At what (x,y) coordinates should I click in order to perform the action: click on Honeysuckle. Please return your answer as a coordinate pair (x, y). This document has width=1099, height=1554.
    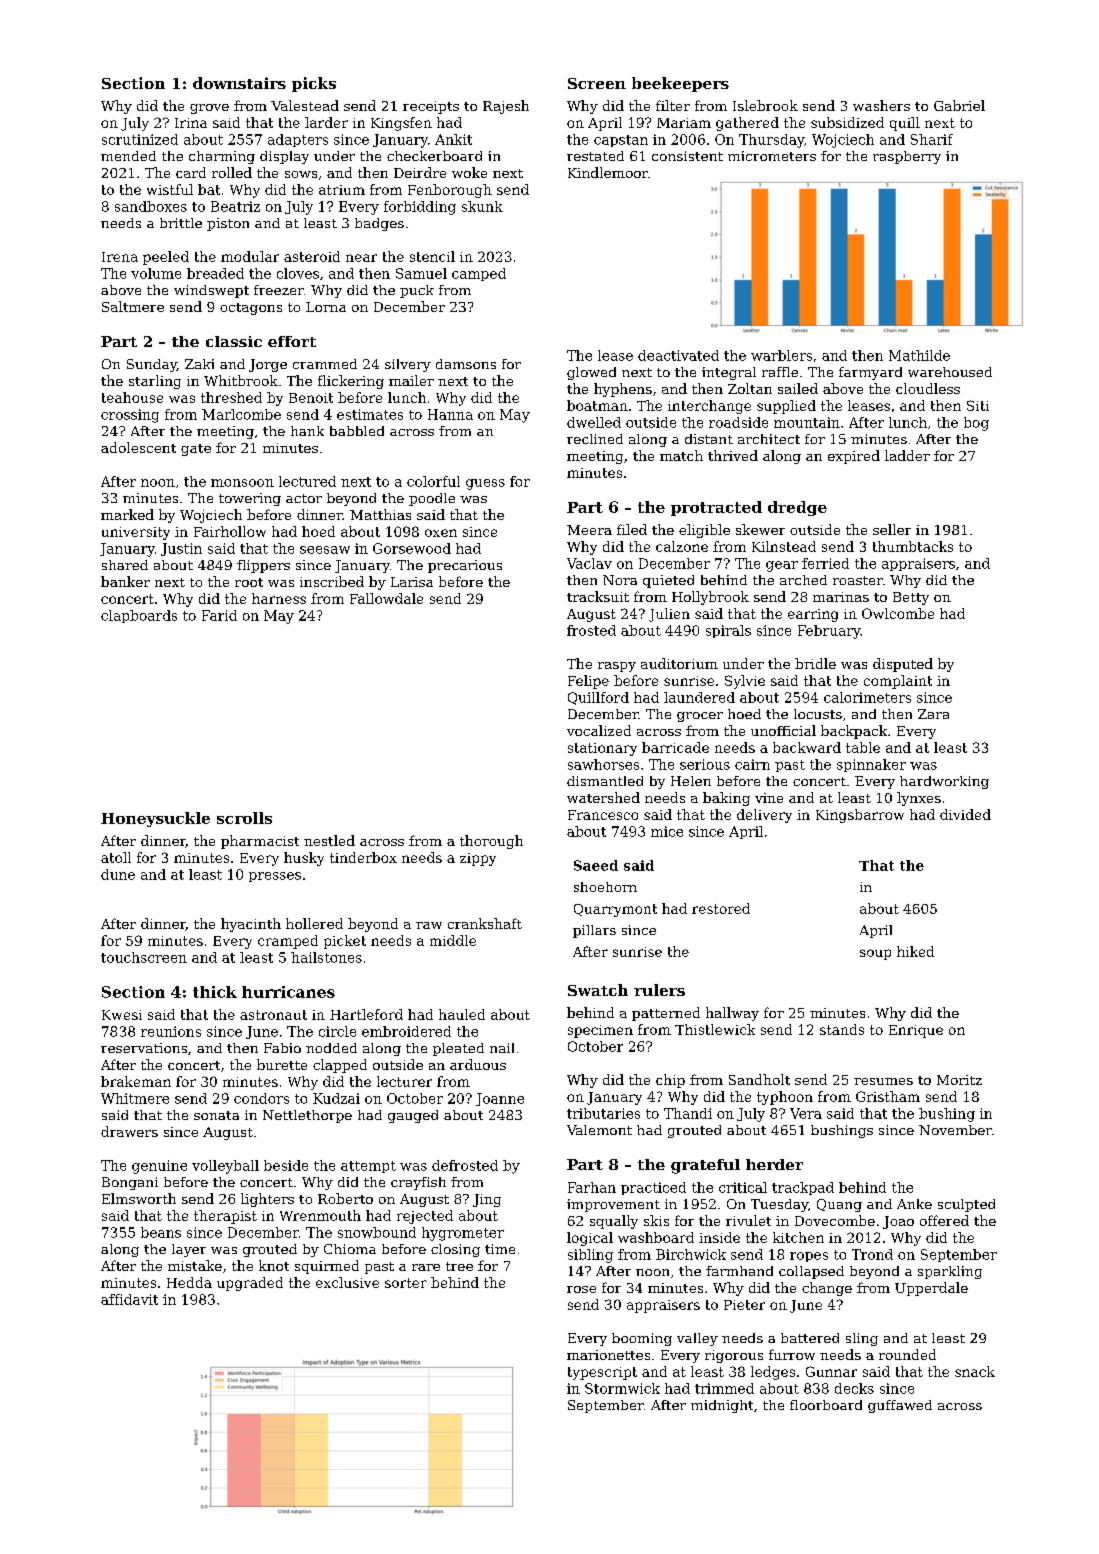
    Looking at the image, I should click on (155, 819).
